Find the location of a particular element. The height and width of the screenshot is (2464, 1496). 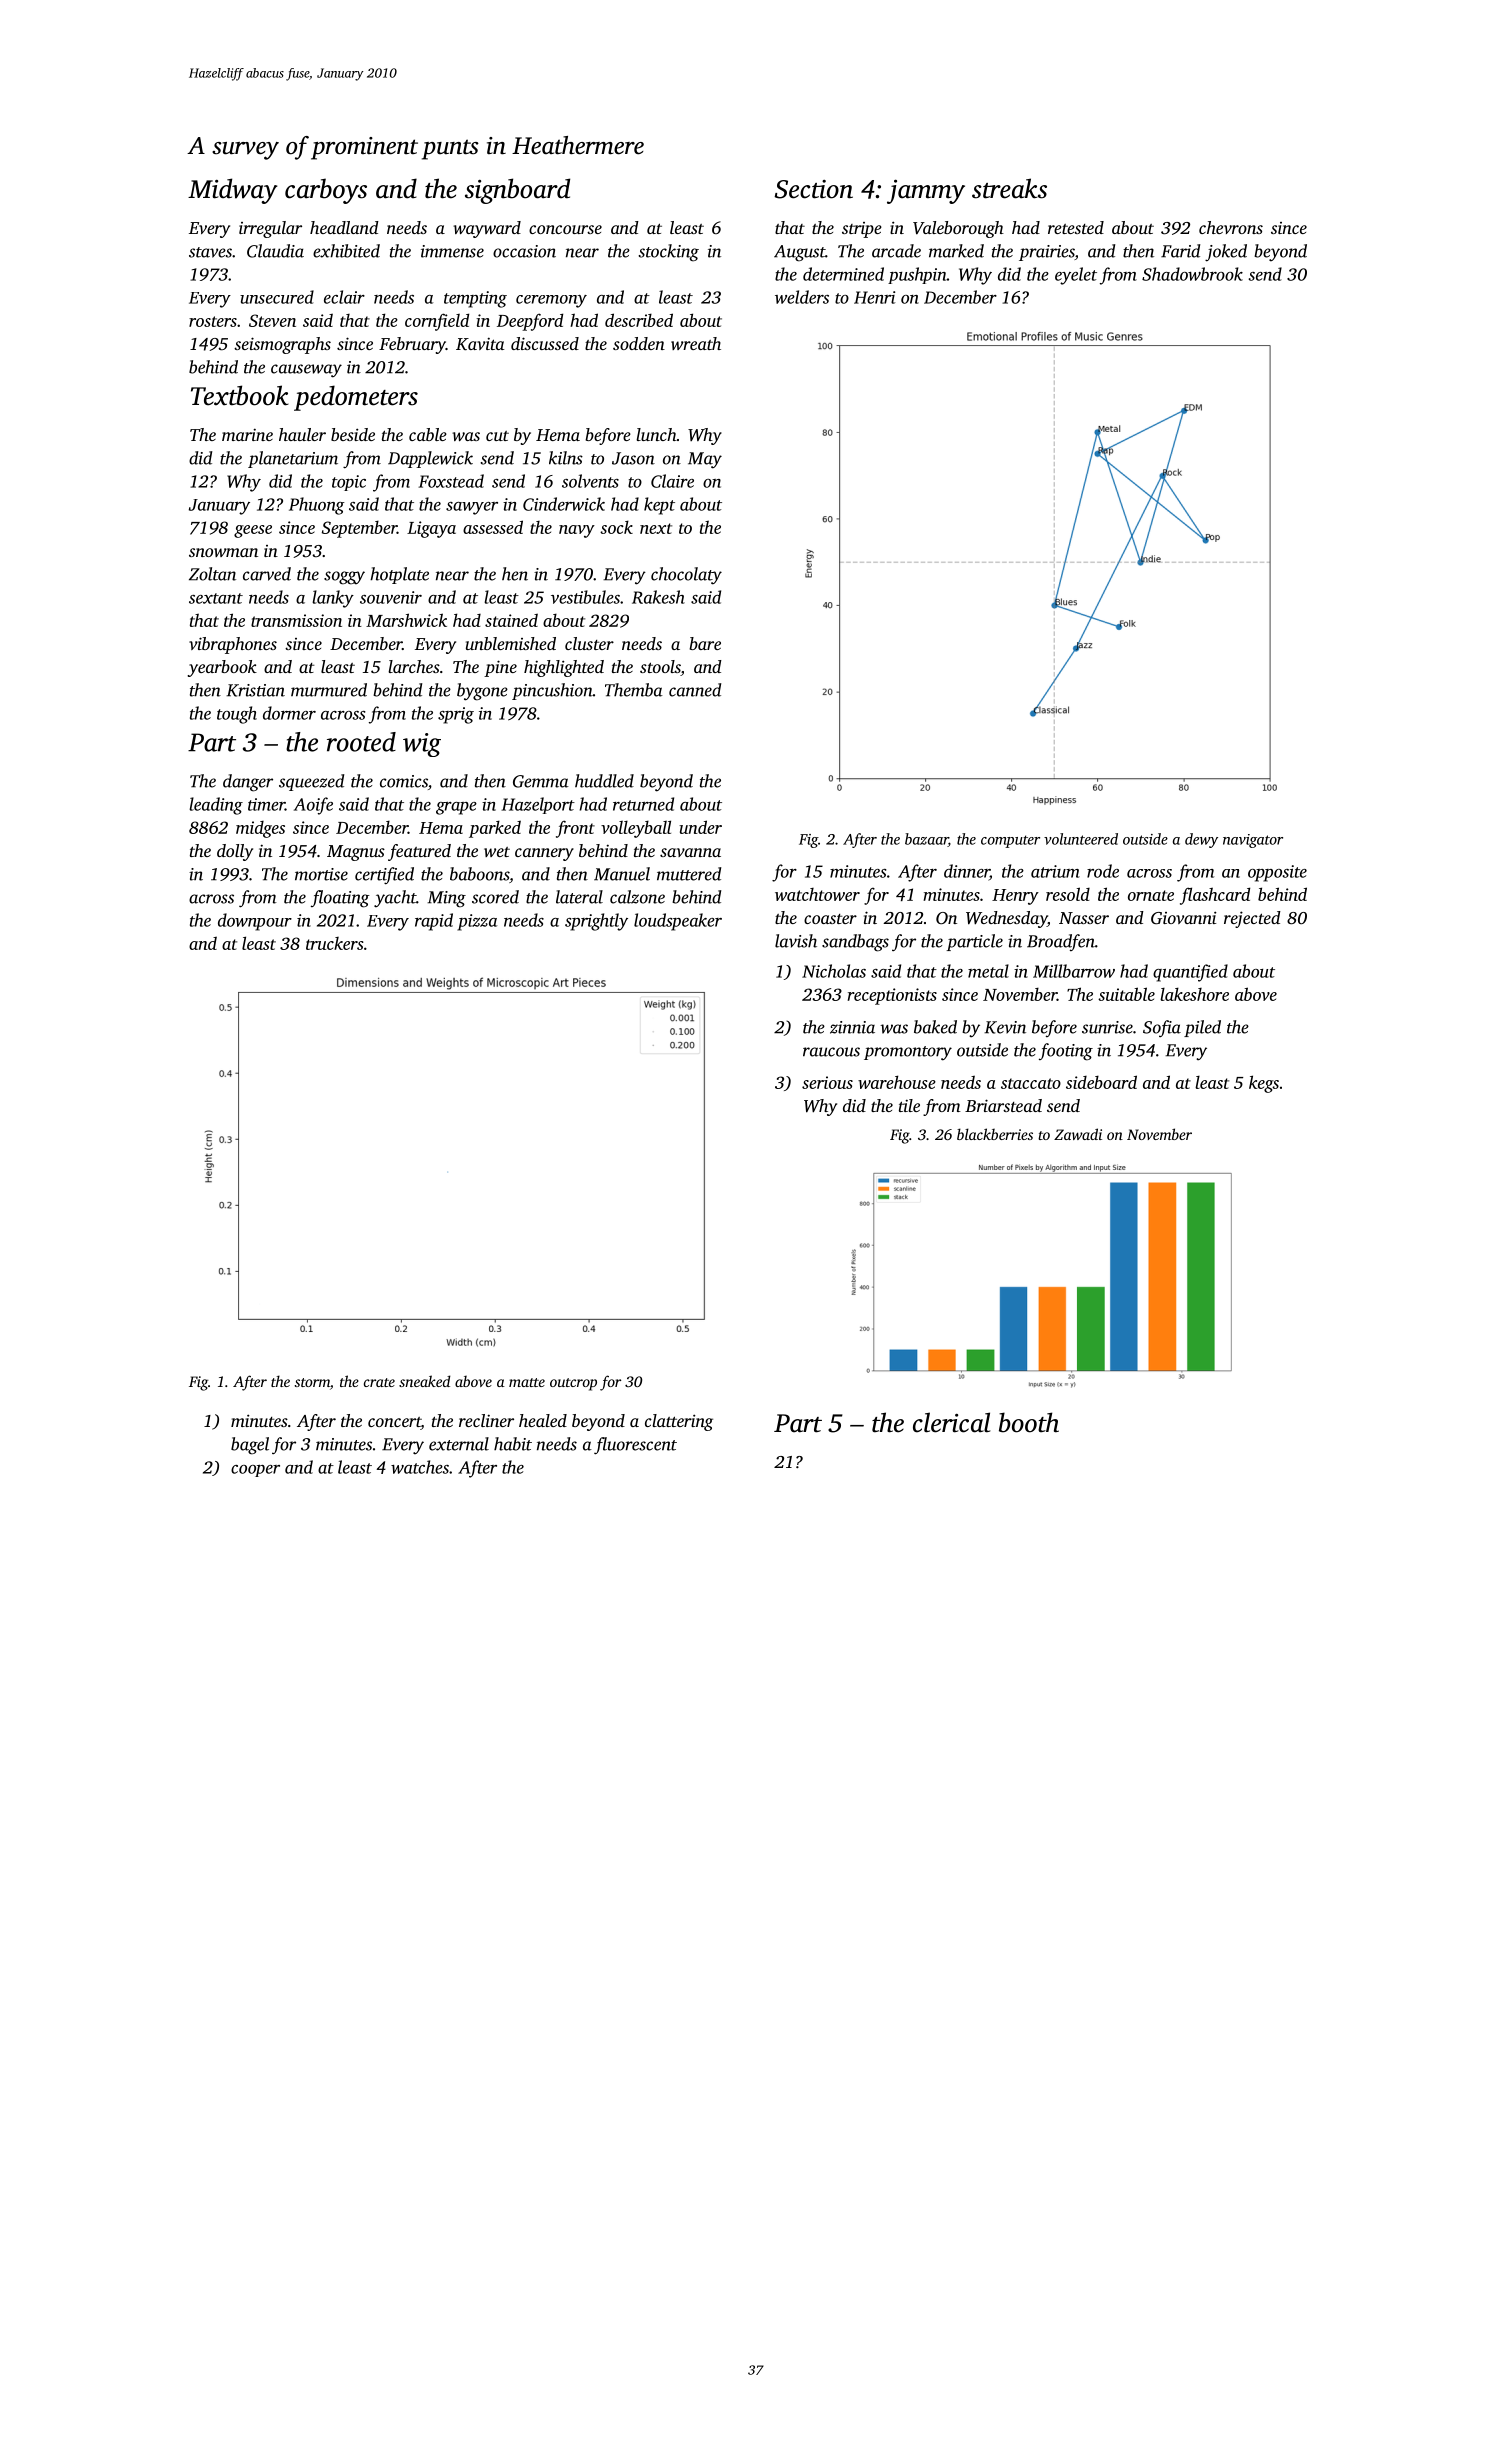

Cinderwick is located at coordinates (564, 504).
